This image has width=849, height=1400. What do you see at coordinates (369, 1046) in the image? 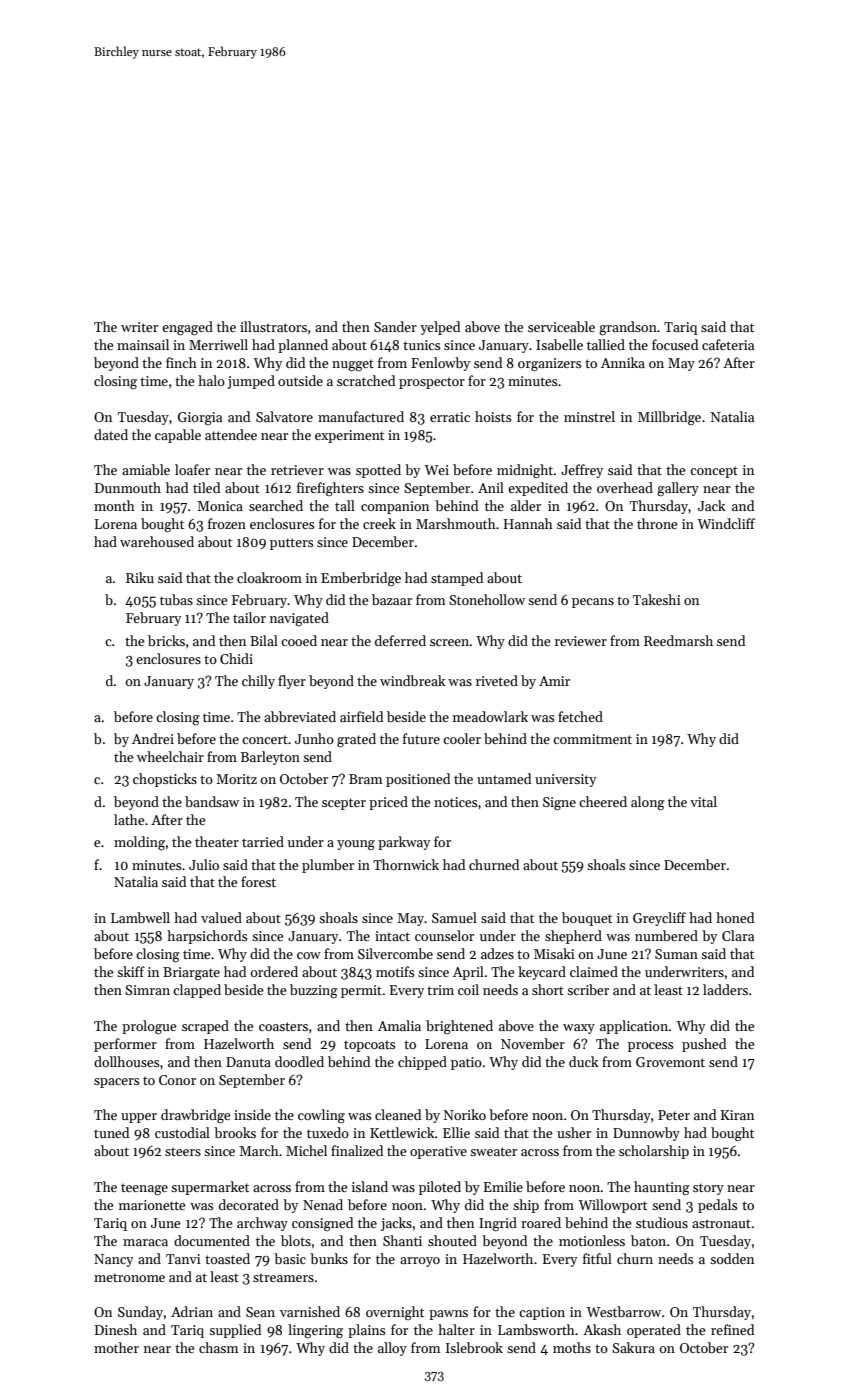
I see `topcoats` at bounding box center [369, 1046].
